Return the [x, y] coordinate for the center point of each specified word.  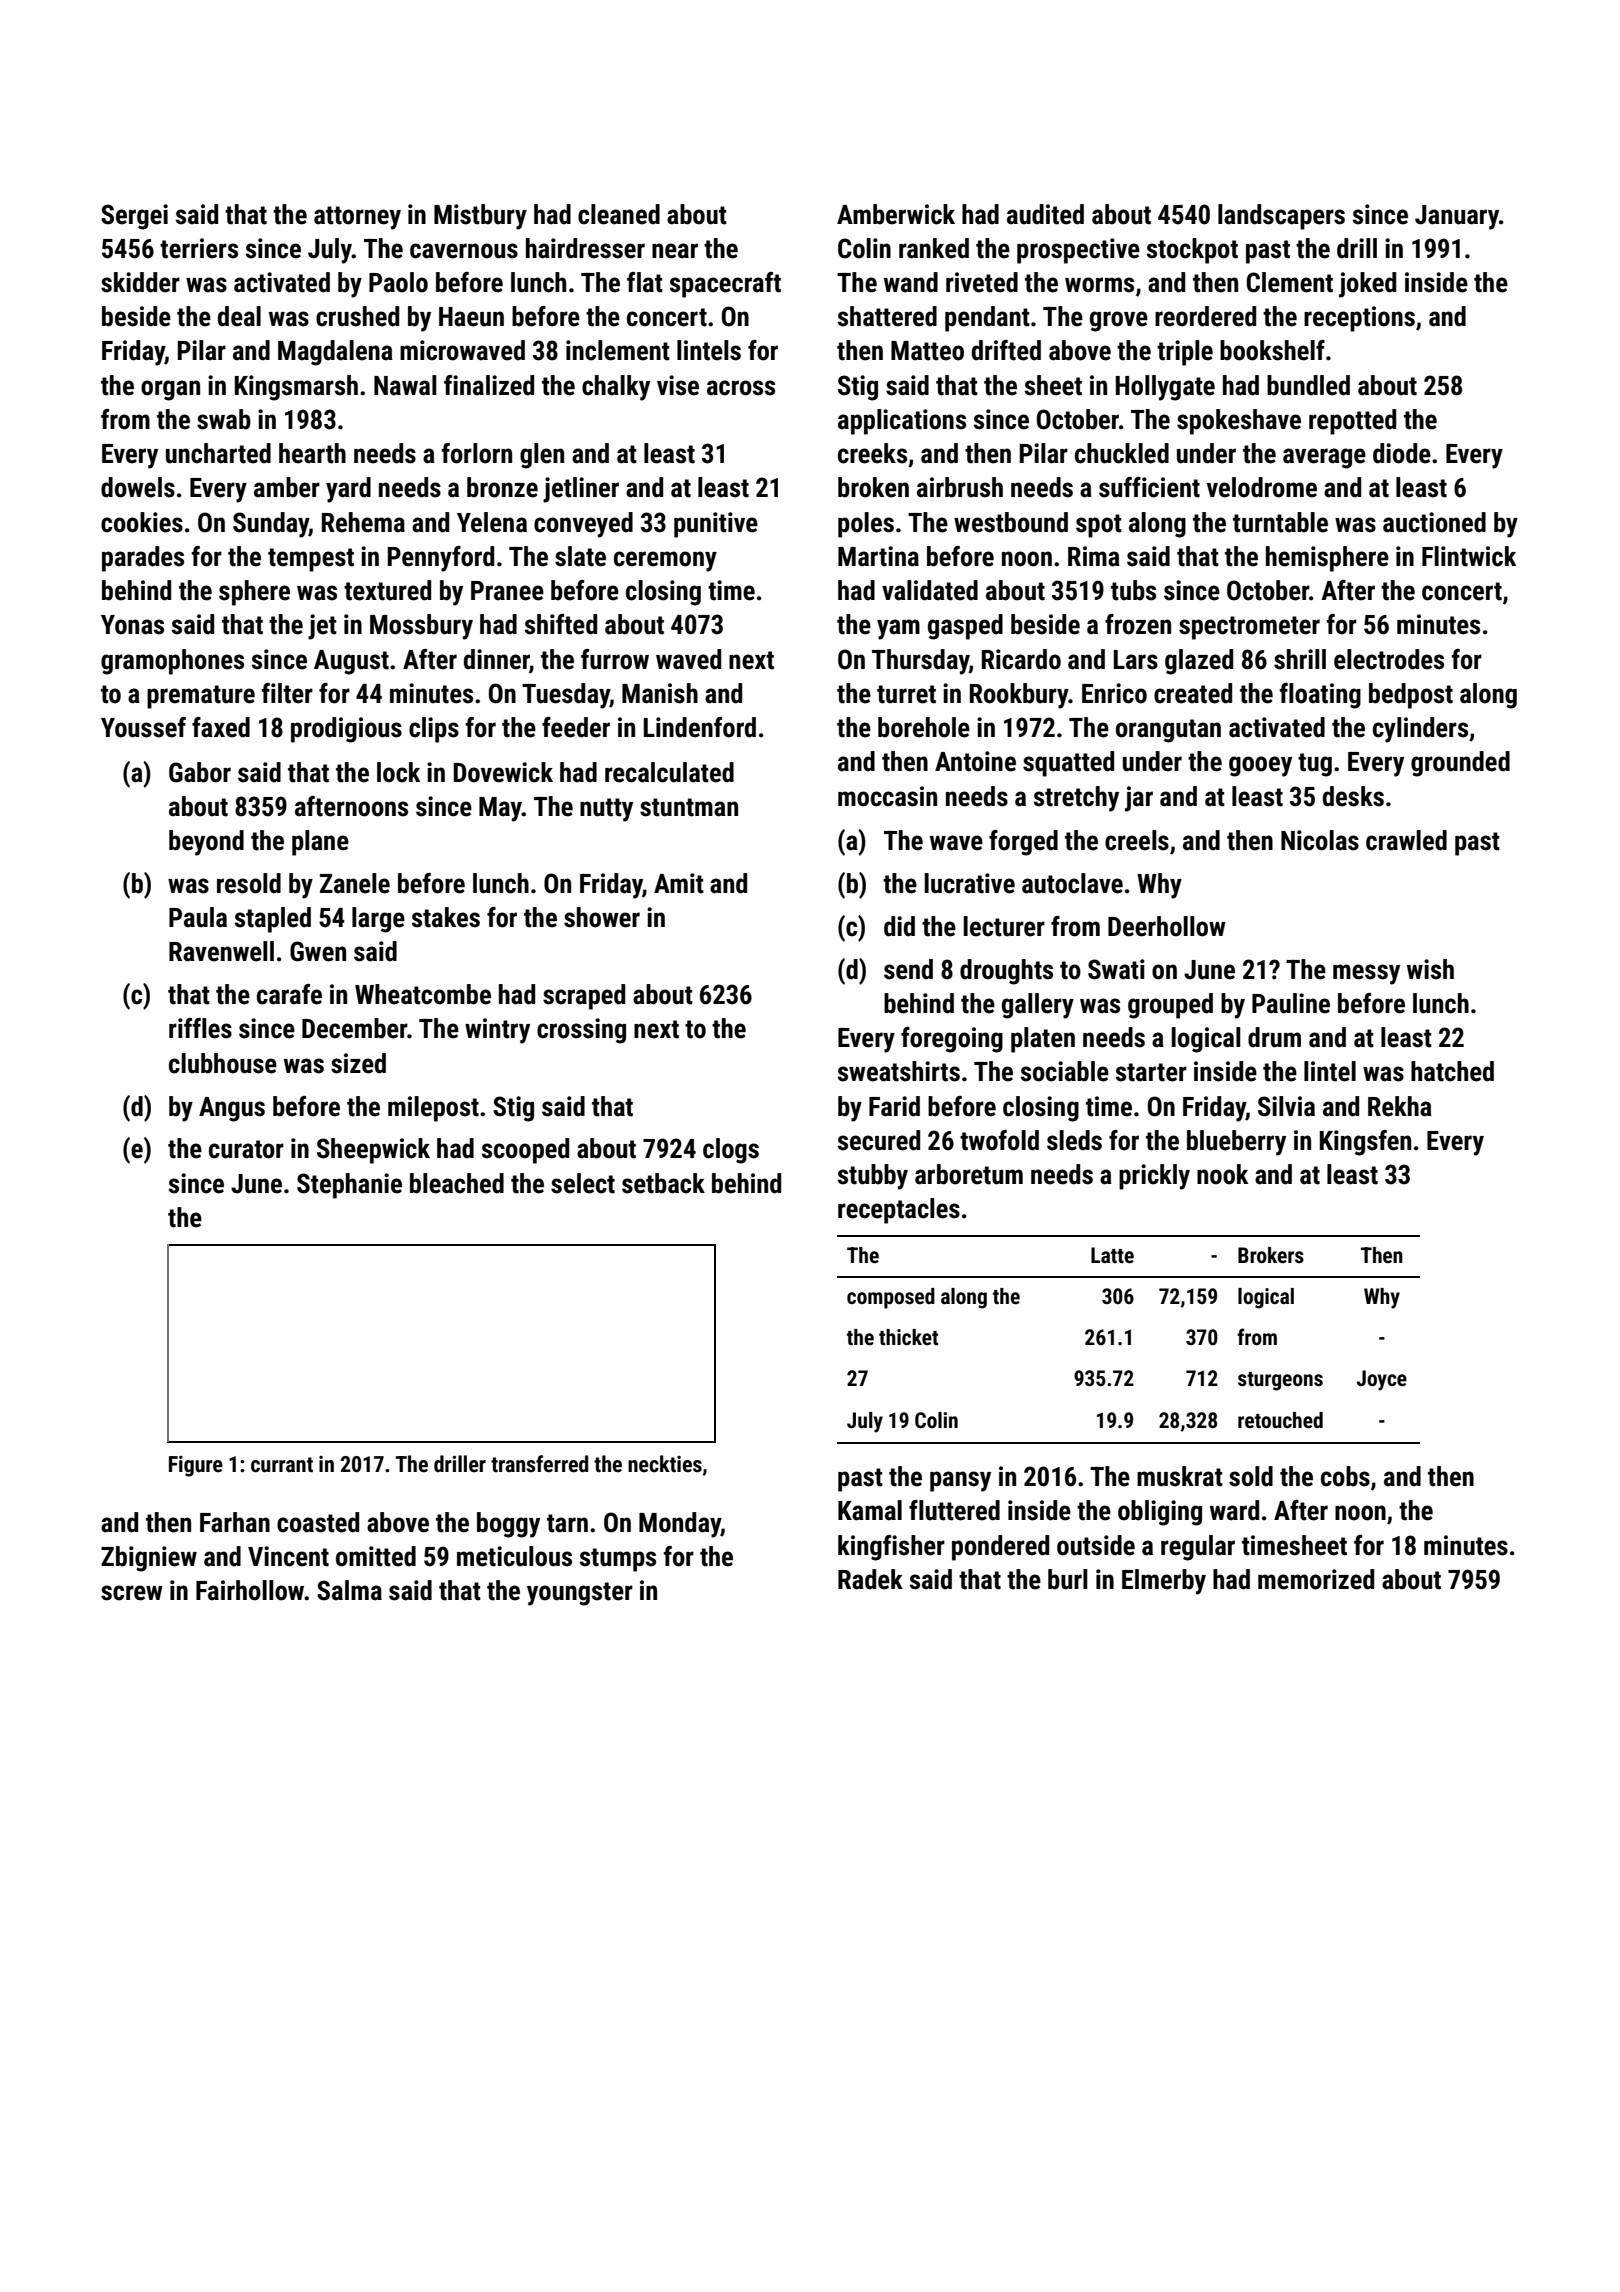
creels [1137, 840]
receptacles [899, 1211]
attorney [357, 218]
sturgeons [1280, 1381]
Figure [196, 1466]
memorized [1316, 1579]
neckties [665, 1464]
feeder [576, 727]
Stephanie [349, 1186]
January [1457, 217]
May [500, 809]
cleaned [619, 214]
